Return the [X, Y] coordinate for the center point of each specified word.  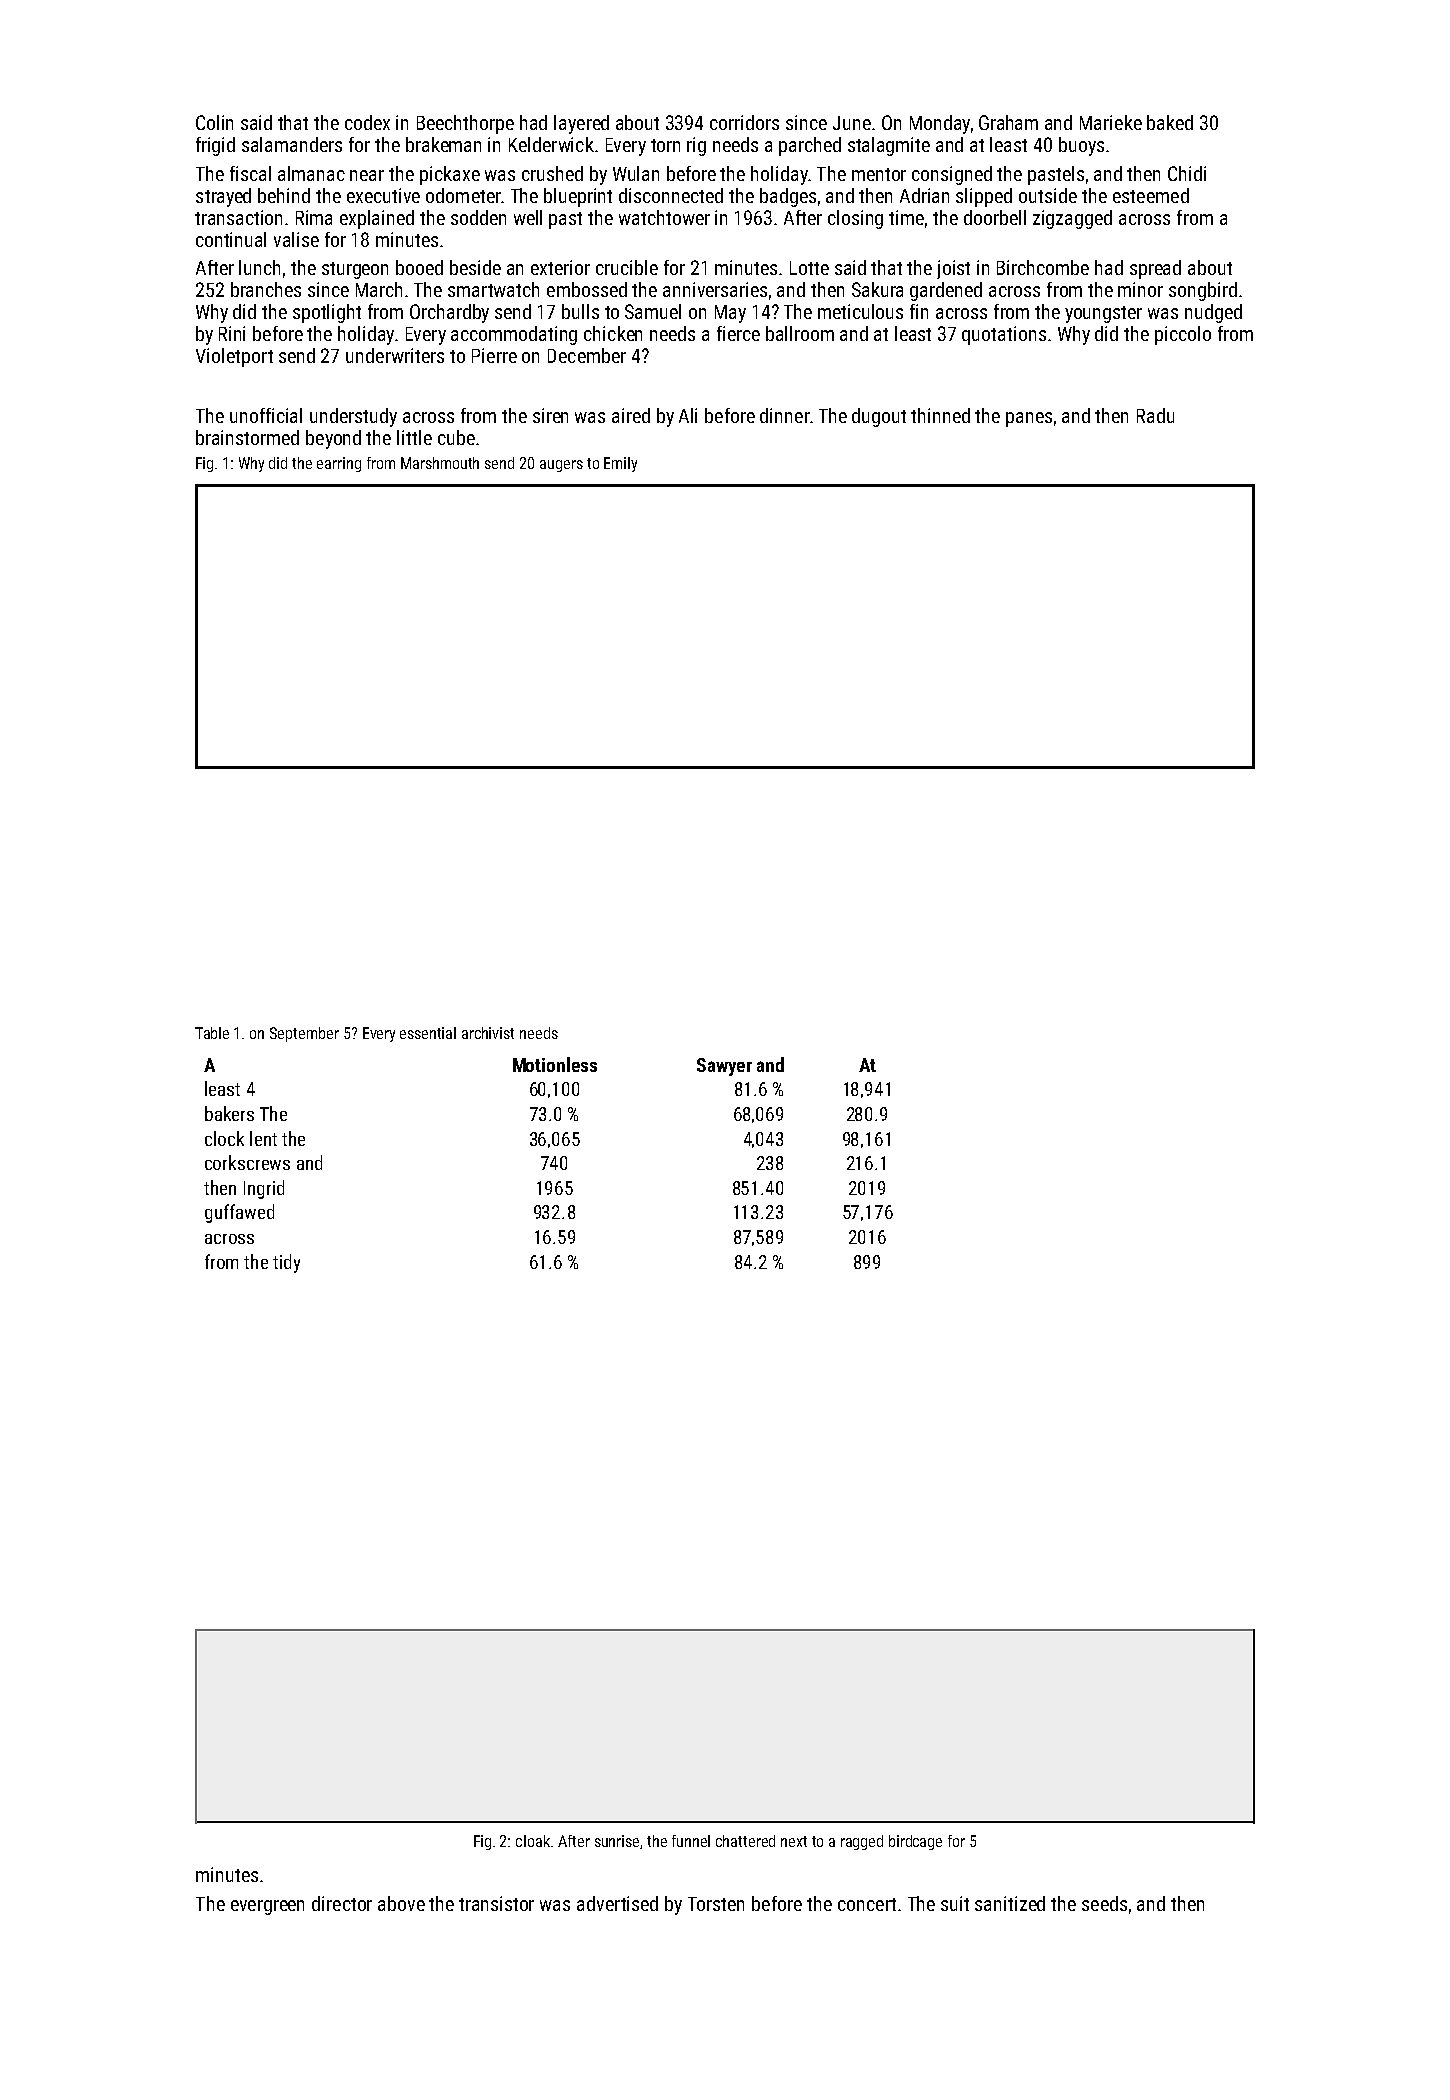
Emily [620, 464]
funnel [691, 1841]
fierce [738, 333]
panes [1029, 419]
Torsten [716, 1904]
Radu [1155, 415]
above [401, 1903]
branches [266, 289]
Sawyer [724, 1067]
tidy [286, 1263]
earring [339, 464]
